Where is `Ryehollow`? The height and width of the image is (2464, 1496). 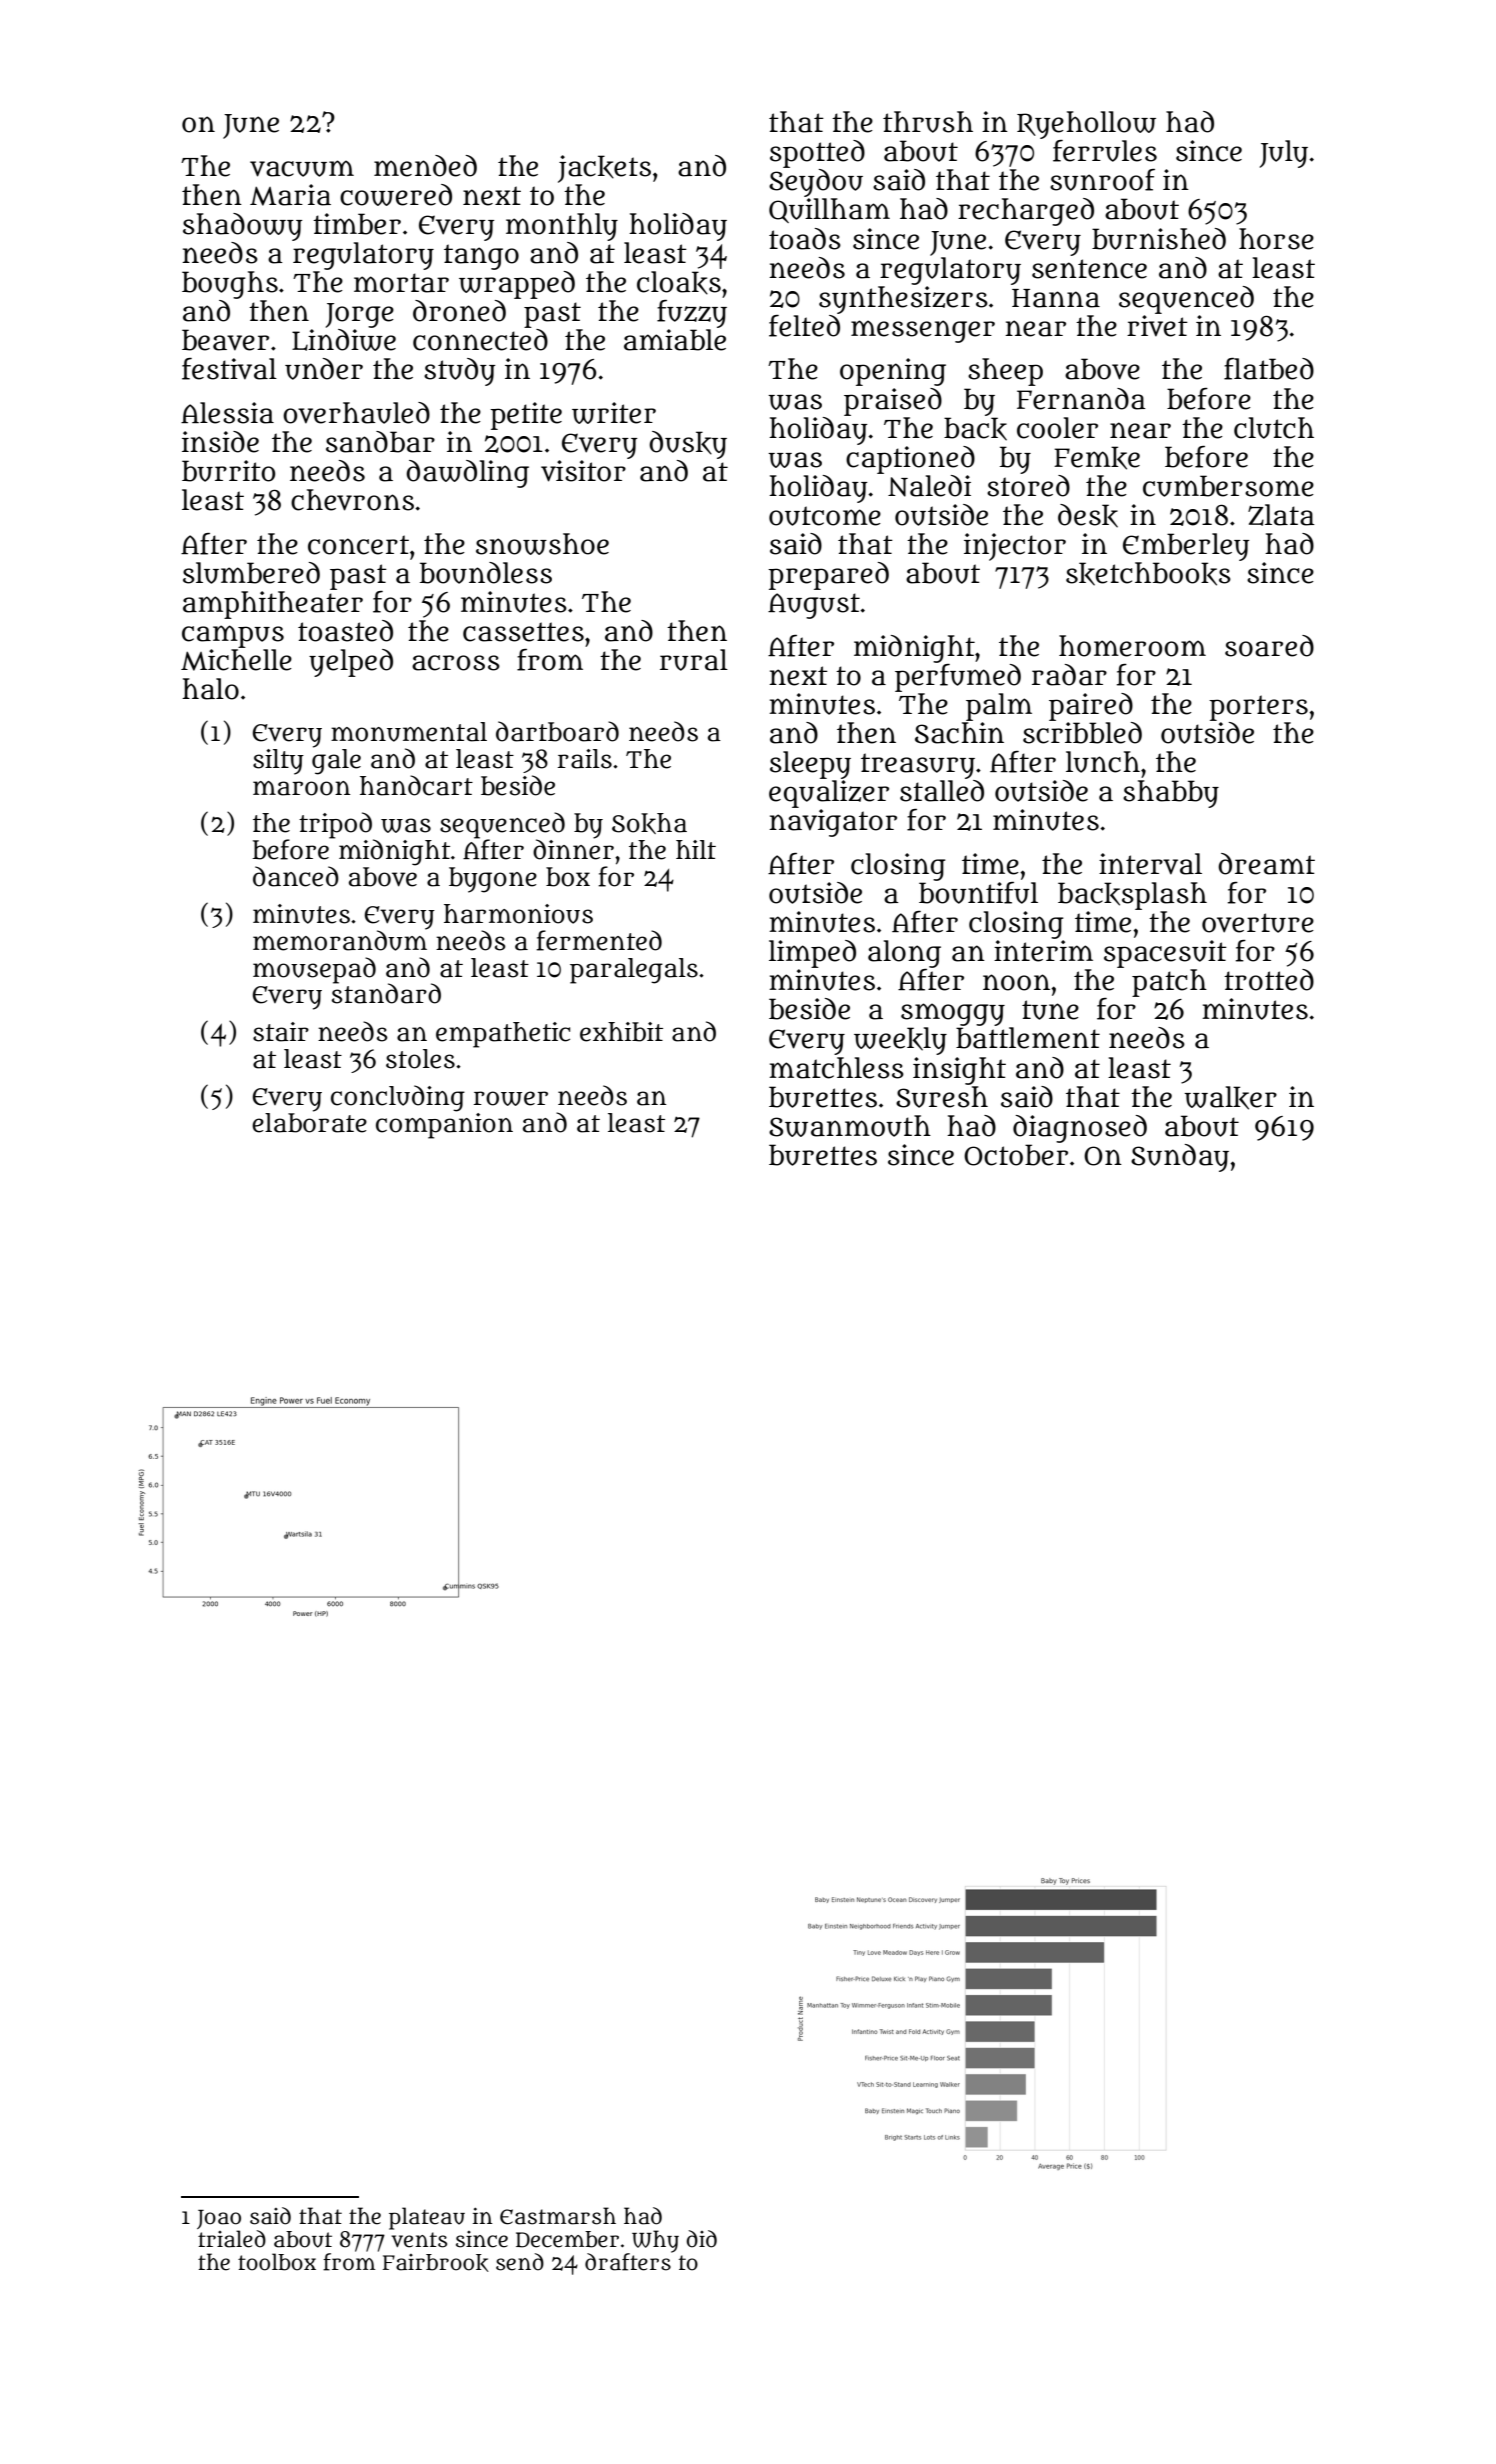
Ryehollow is located at coordinates (1086, 125).
